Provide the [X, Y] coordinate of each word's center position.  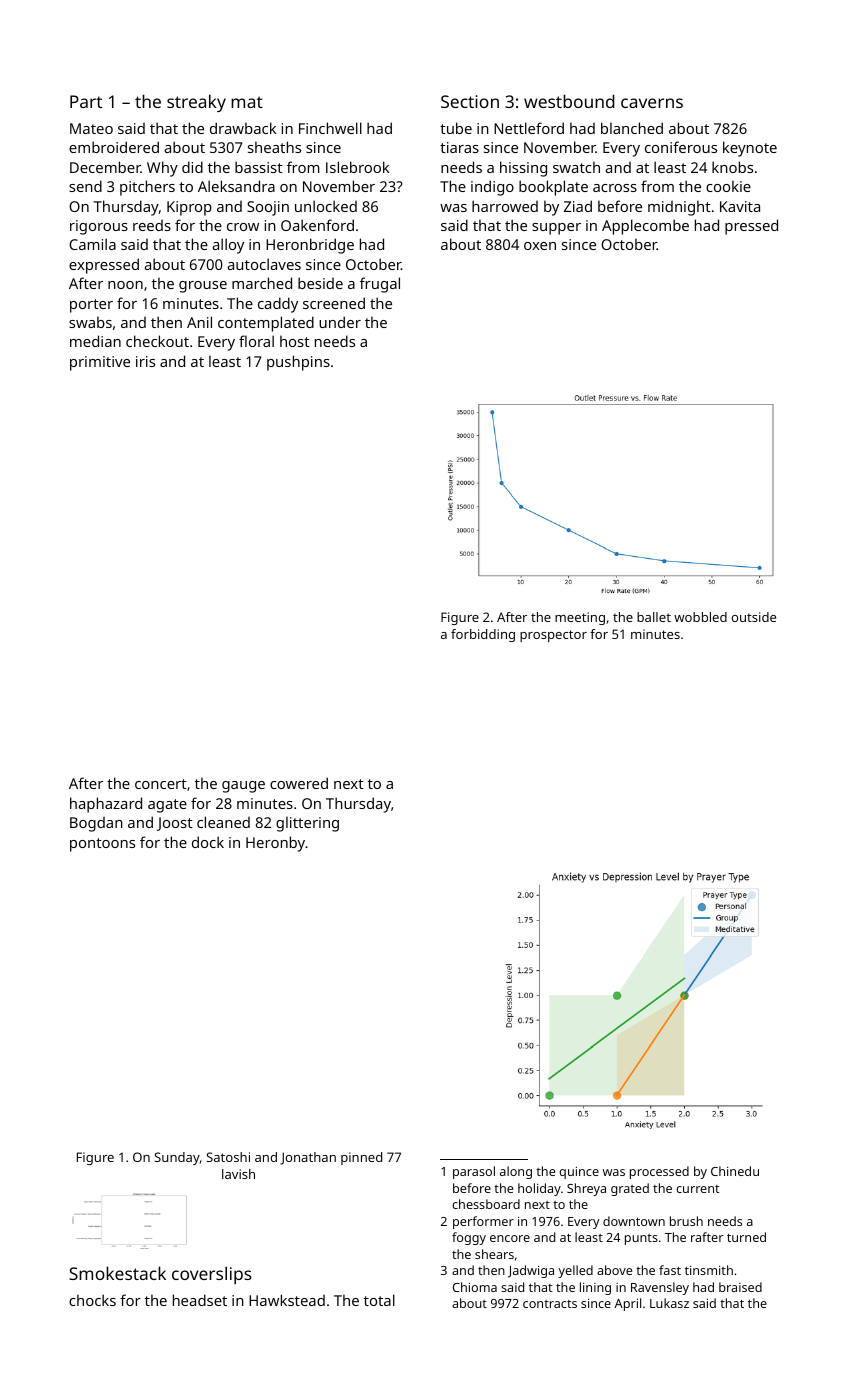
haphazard [106, 805]
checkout [157, 341]
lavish [238, 1174]
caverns [652, 103]
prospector [553, 636]
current [698, 1189]
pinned [361, 1158]
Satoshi [228, 1157]
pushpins [298, 363]
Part [86, 101]
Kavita [740, 206]
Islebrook [357, 167]
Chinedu [735, 1171]
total [379, 1300]
